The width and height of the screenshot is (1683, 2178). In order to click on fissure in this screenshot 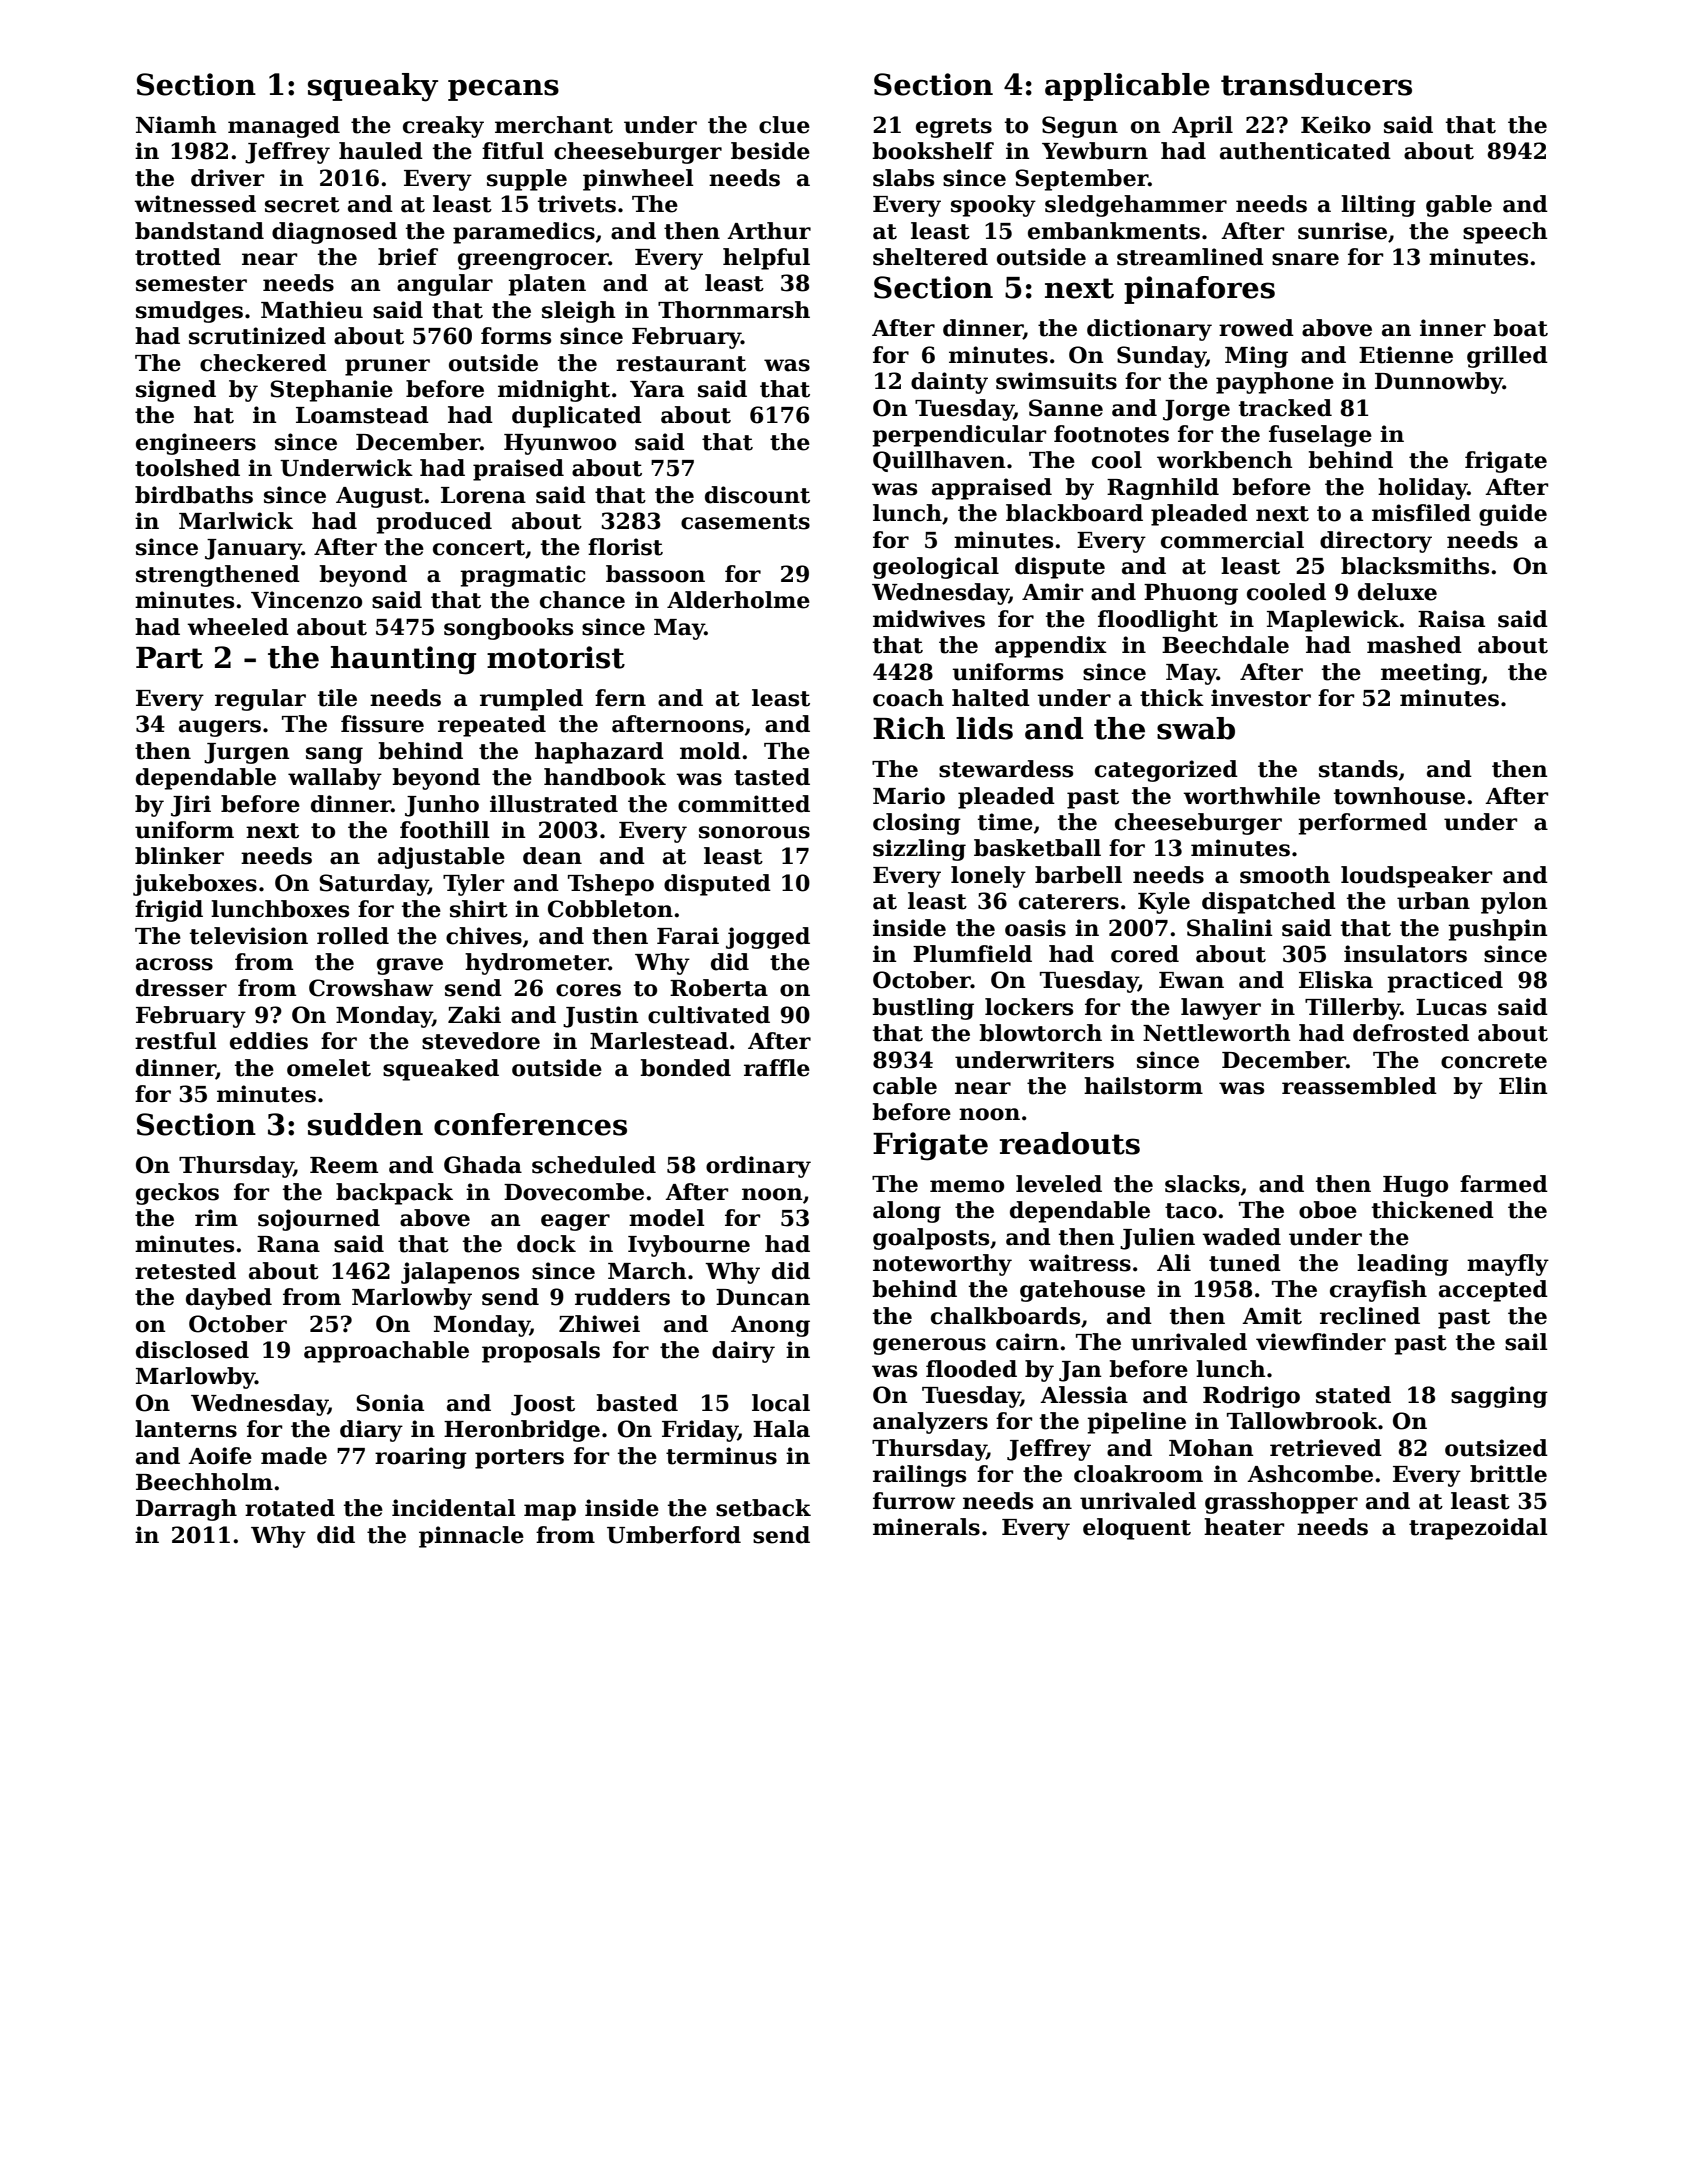, I will do `click(382, 724)`.
